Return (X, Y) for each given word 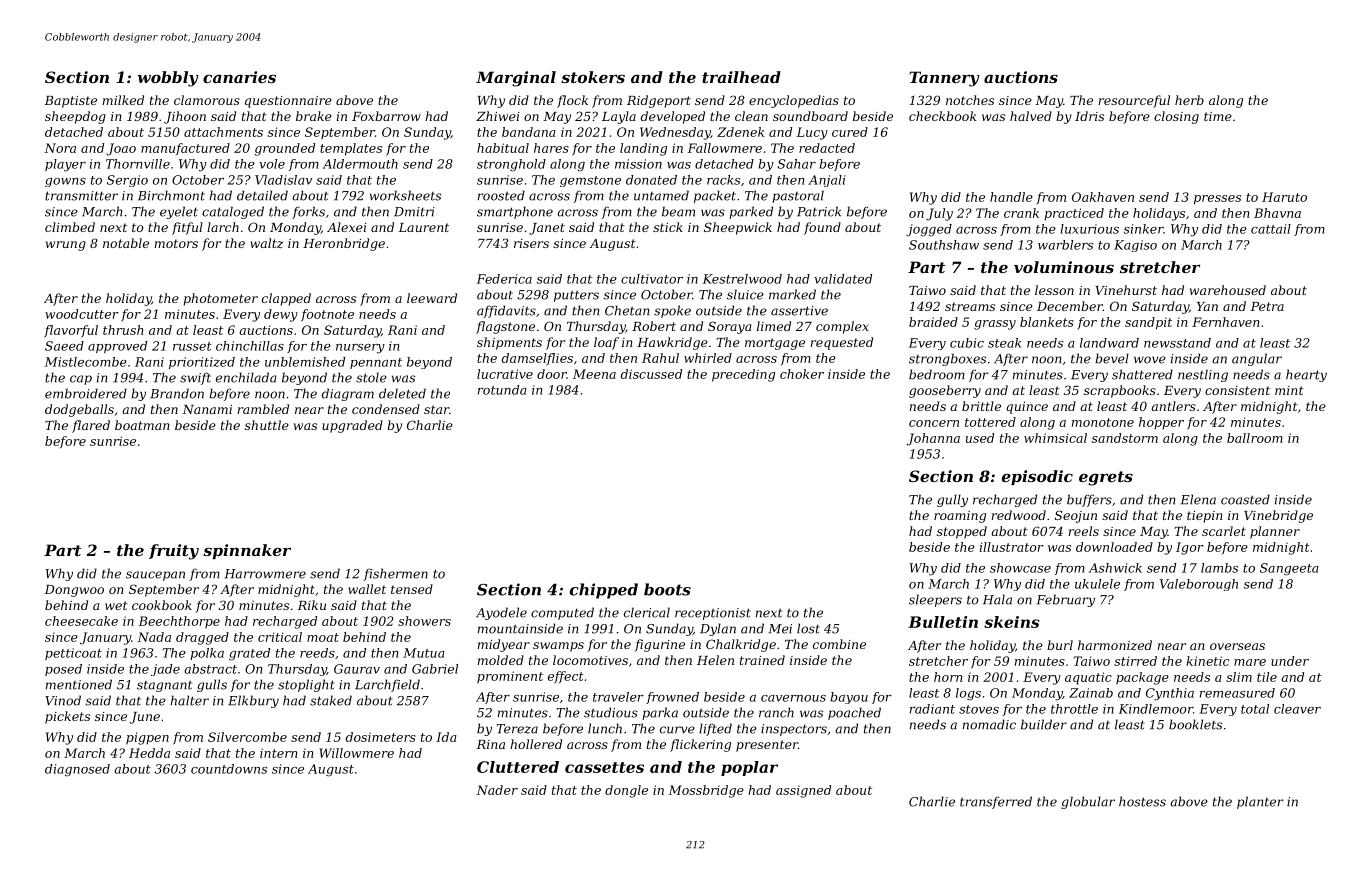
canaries (239, 77)
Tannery (944, 79)
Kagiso (1135, 246)
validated (843, 279)
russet (192, 346)
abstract (210, 669)
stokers (593, 77)
